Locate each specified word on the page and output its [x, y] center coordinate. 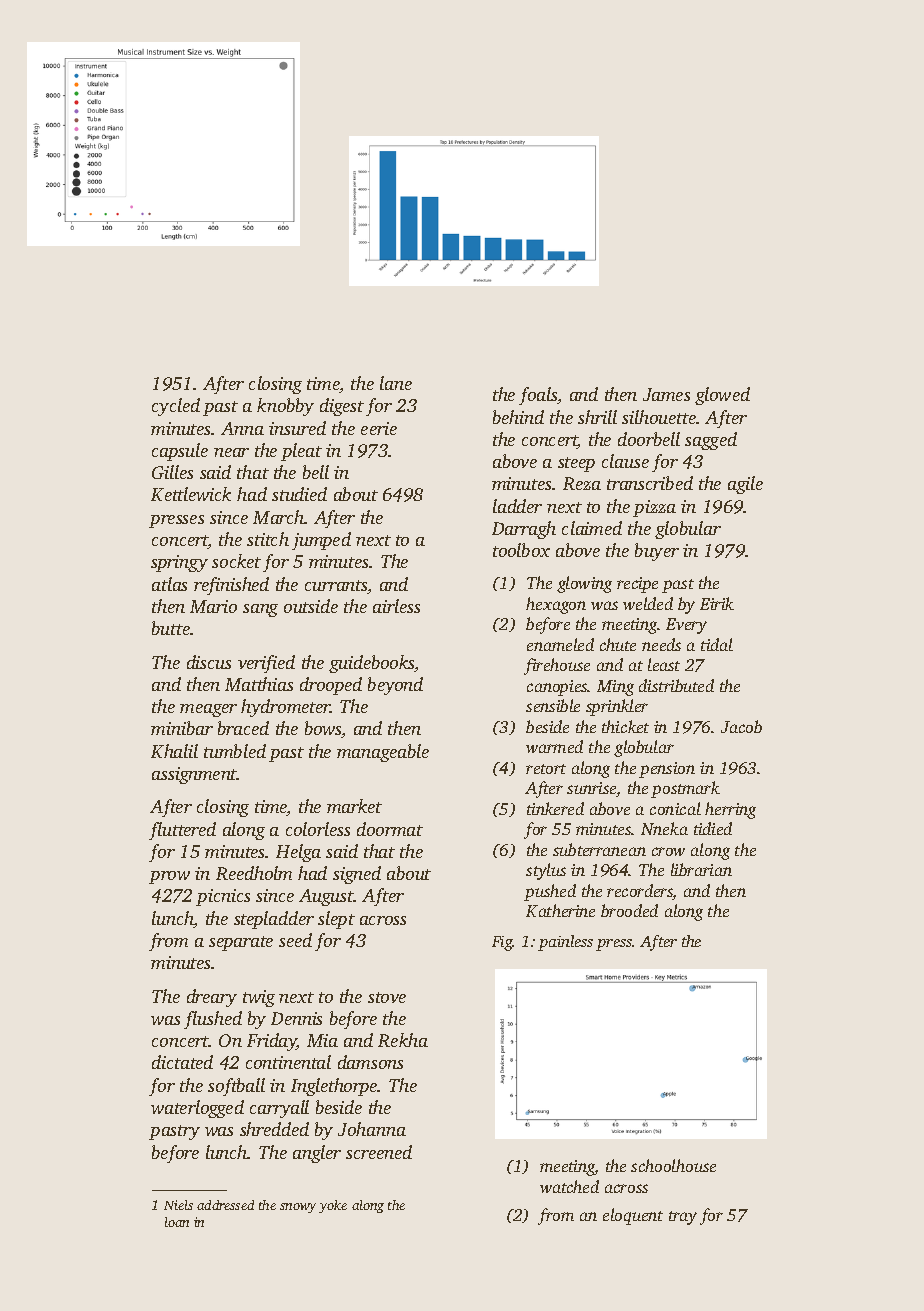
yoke [333, 1206]
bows [323, 729]
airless [396, 606]
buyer [657, 552]
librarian [701, 869]
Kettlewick [191, 494]
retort [546, 769]
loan [177, 1222]
